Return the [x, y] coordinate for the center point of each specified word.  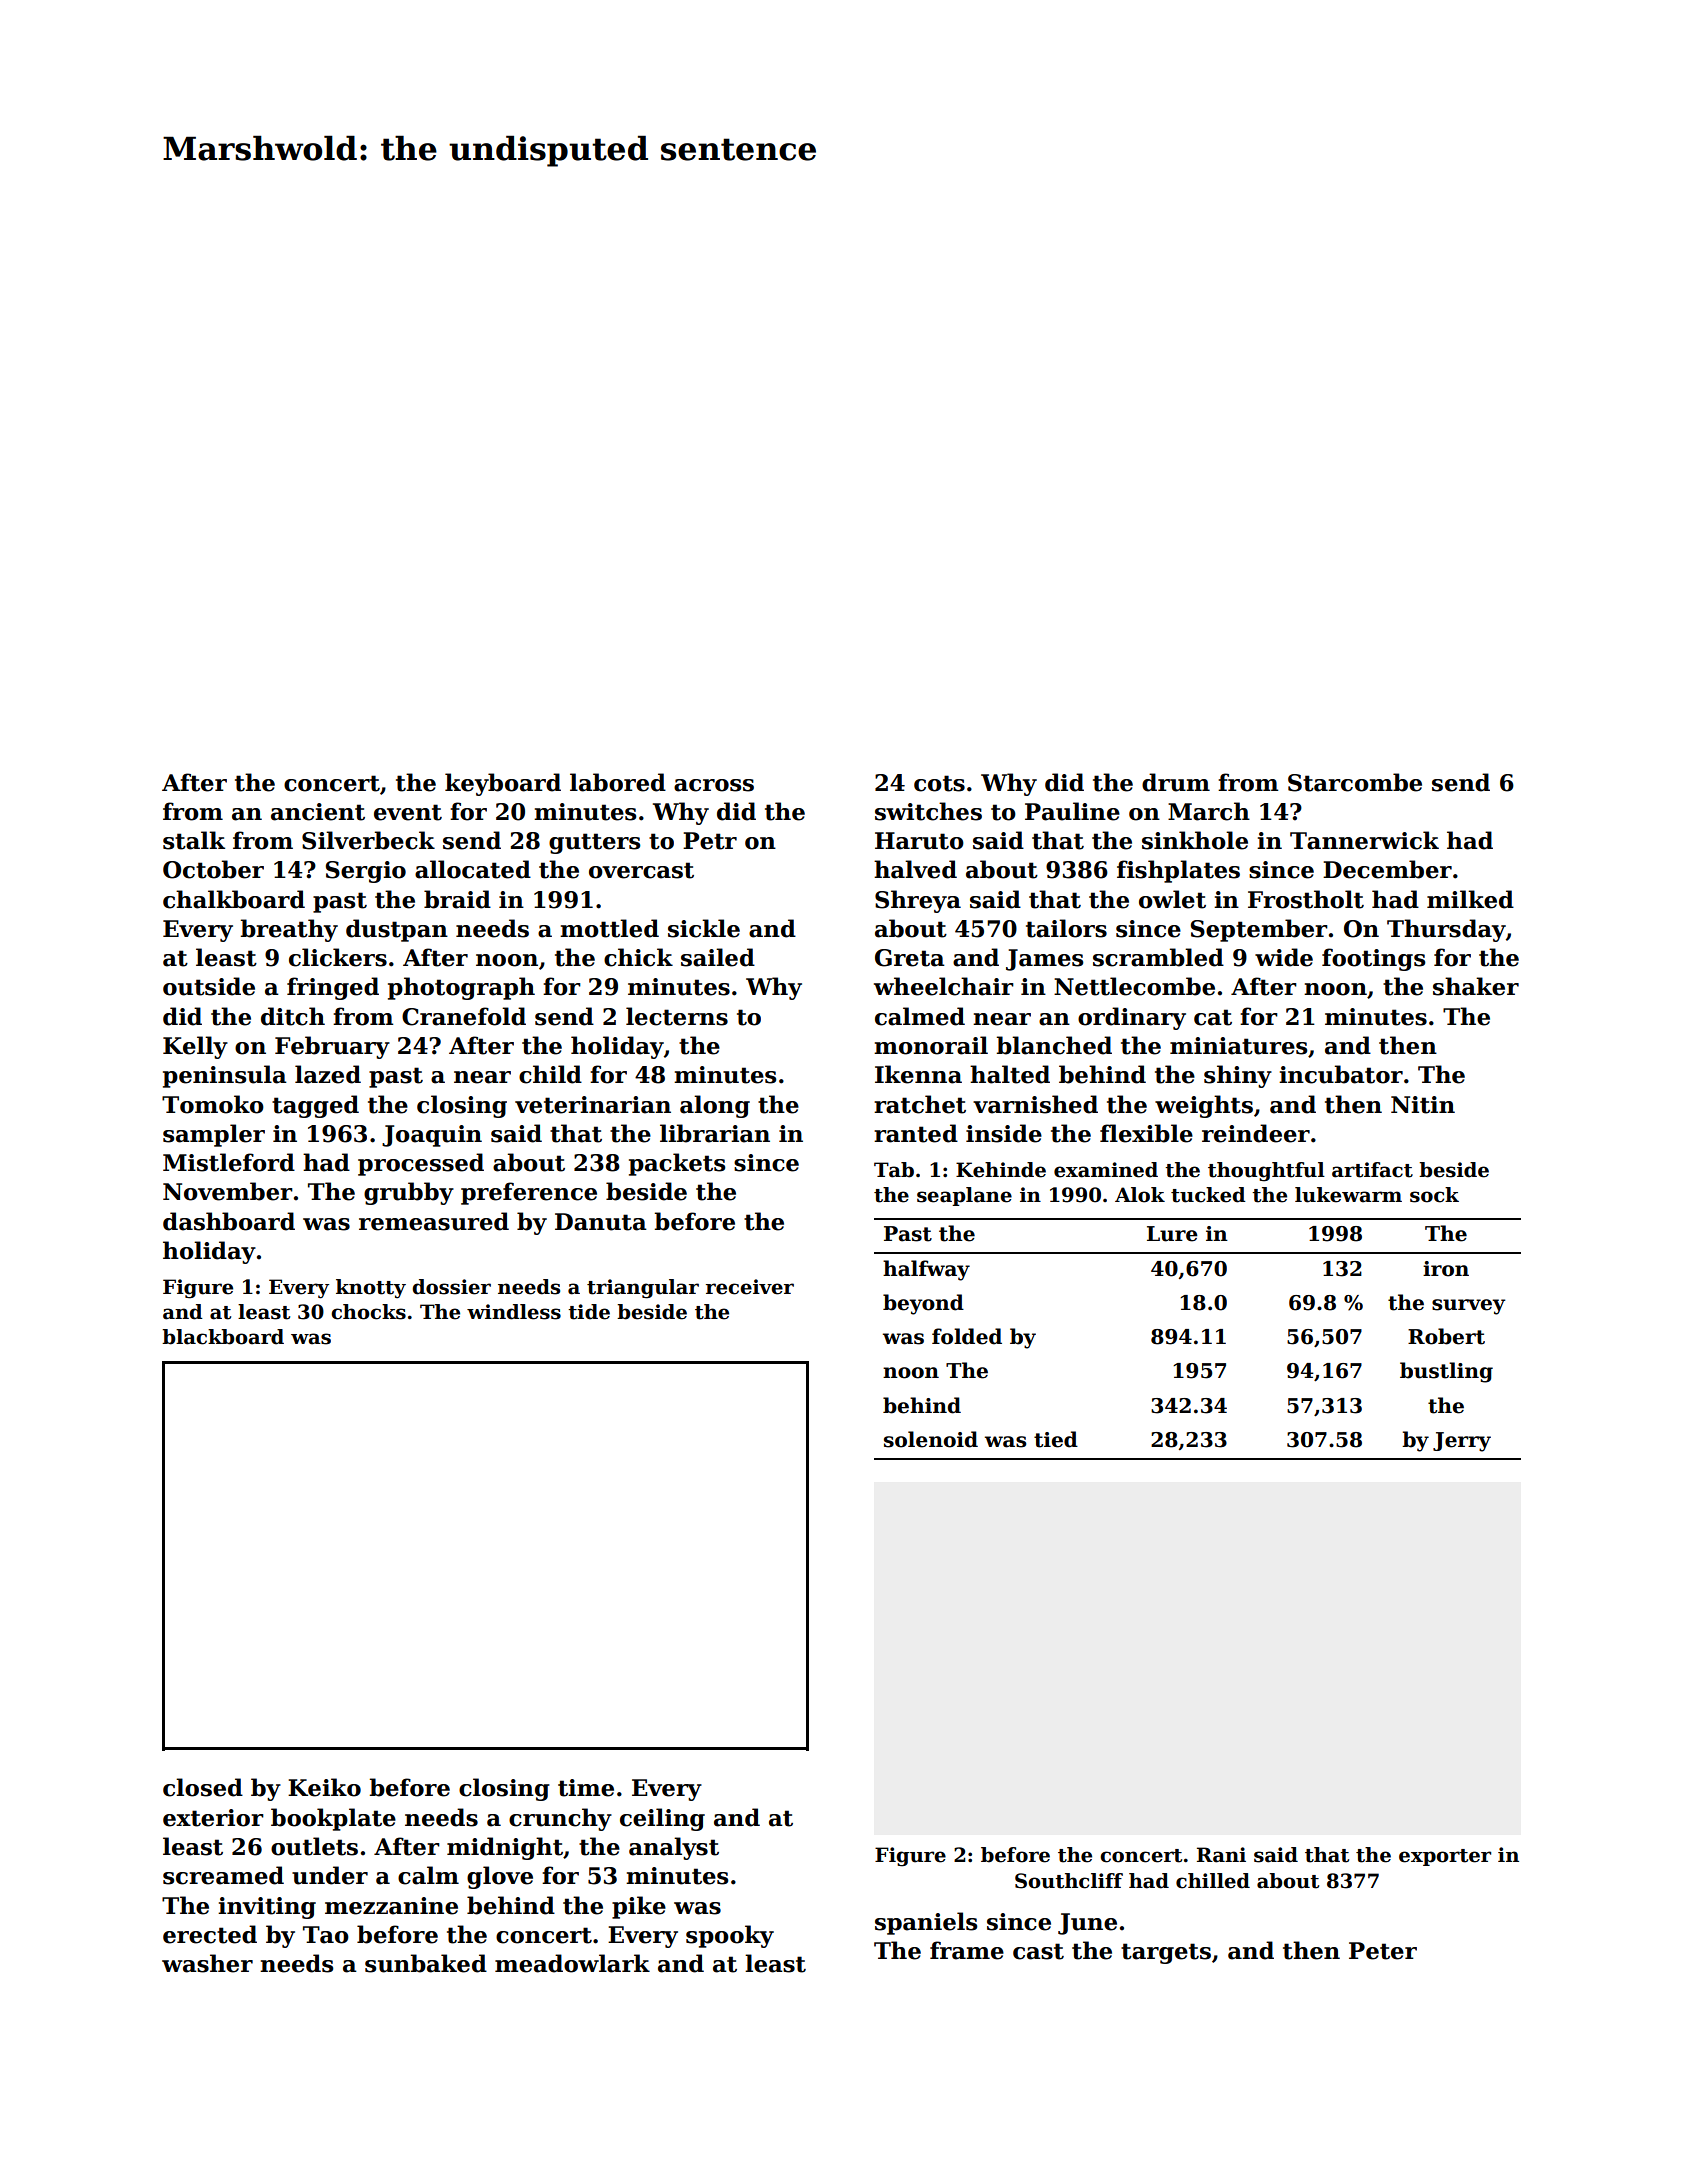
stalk [194, 840]
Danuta [601, 1222]
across [714, 785]
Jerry [1462, 1442]
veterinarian [593, 1105]
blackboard [223, 1337]
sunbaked [426, 1963]
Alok [1140, 1195]
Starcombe [1355, 782]
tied [1056, 1439]
